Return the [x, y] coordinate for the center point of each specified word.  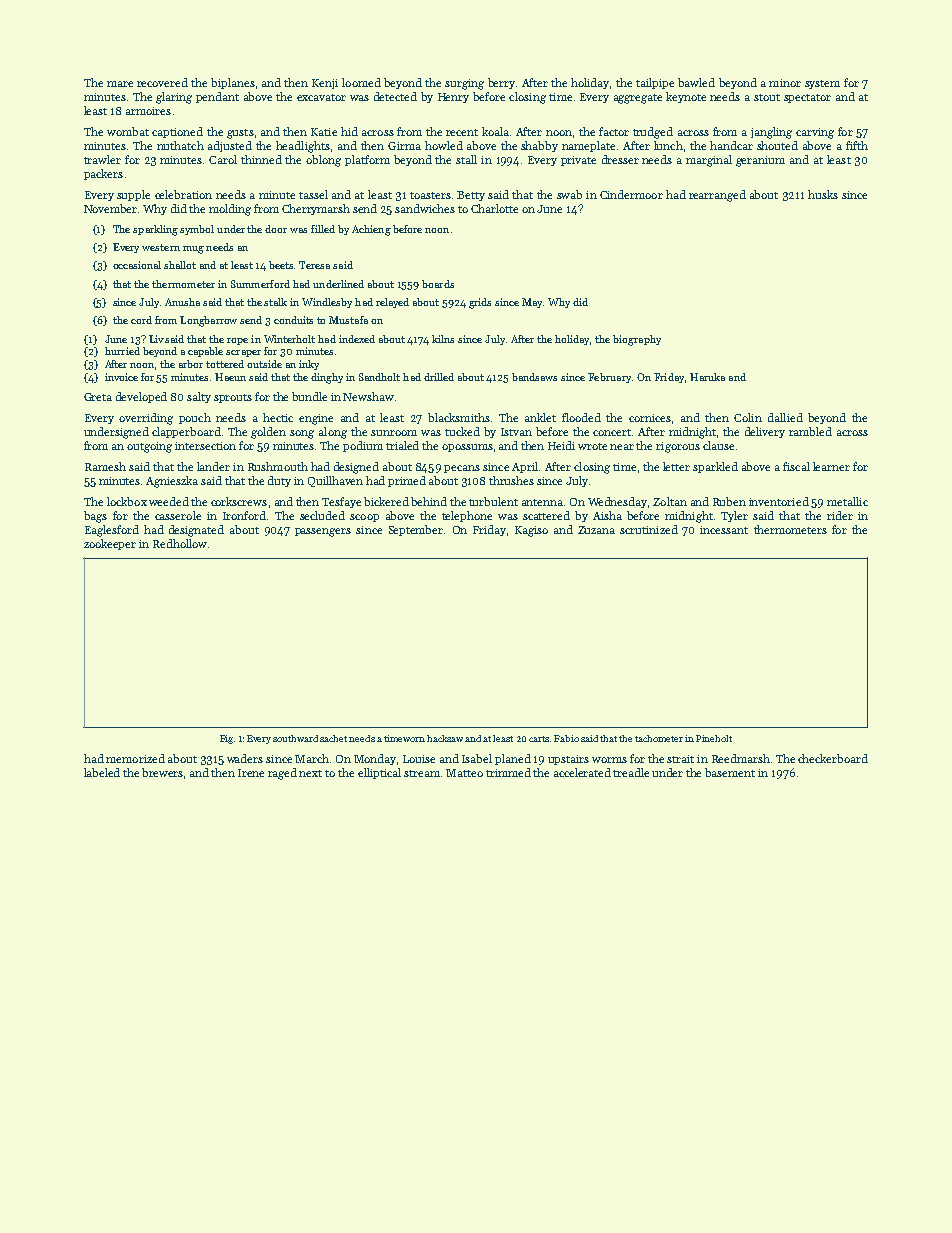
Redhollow [180, 543]
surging [464, 84]
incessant [724, 530]
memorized [135, 758]
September [416, 530]
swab [569, 194]
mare [120, 84]
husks [823, 194]
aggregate [638, 99]
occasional [137, 265]
